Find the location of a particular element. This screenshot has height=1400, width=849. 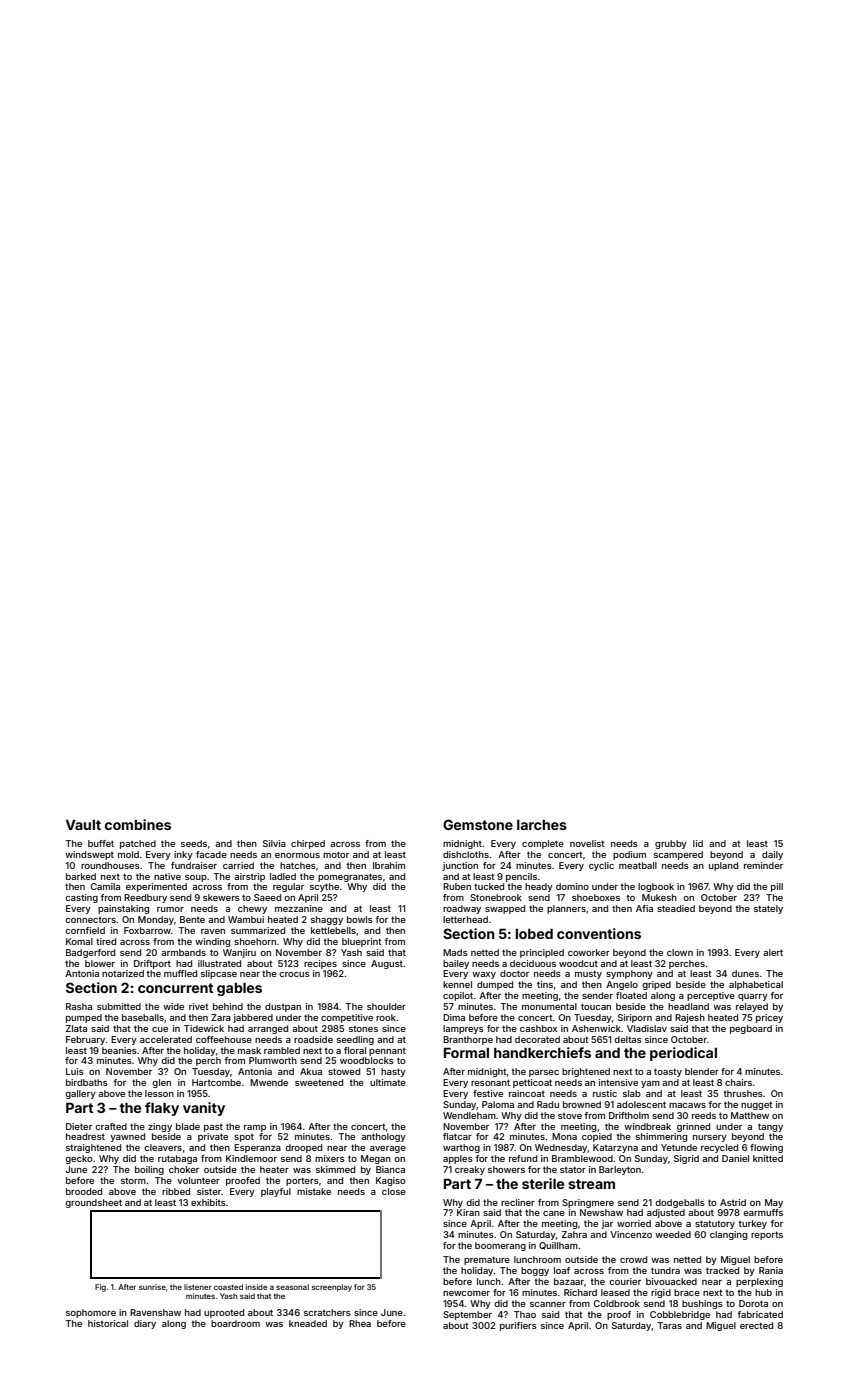

coworker is located at coordinates (589, 952).
